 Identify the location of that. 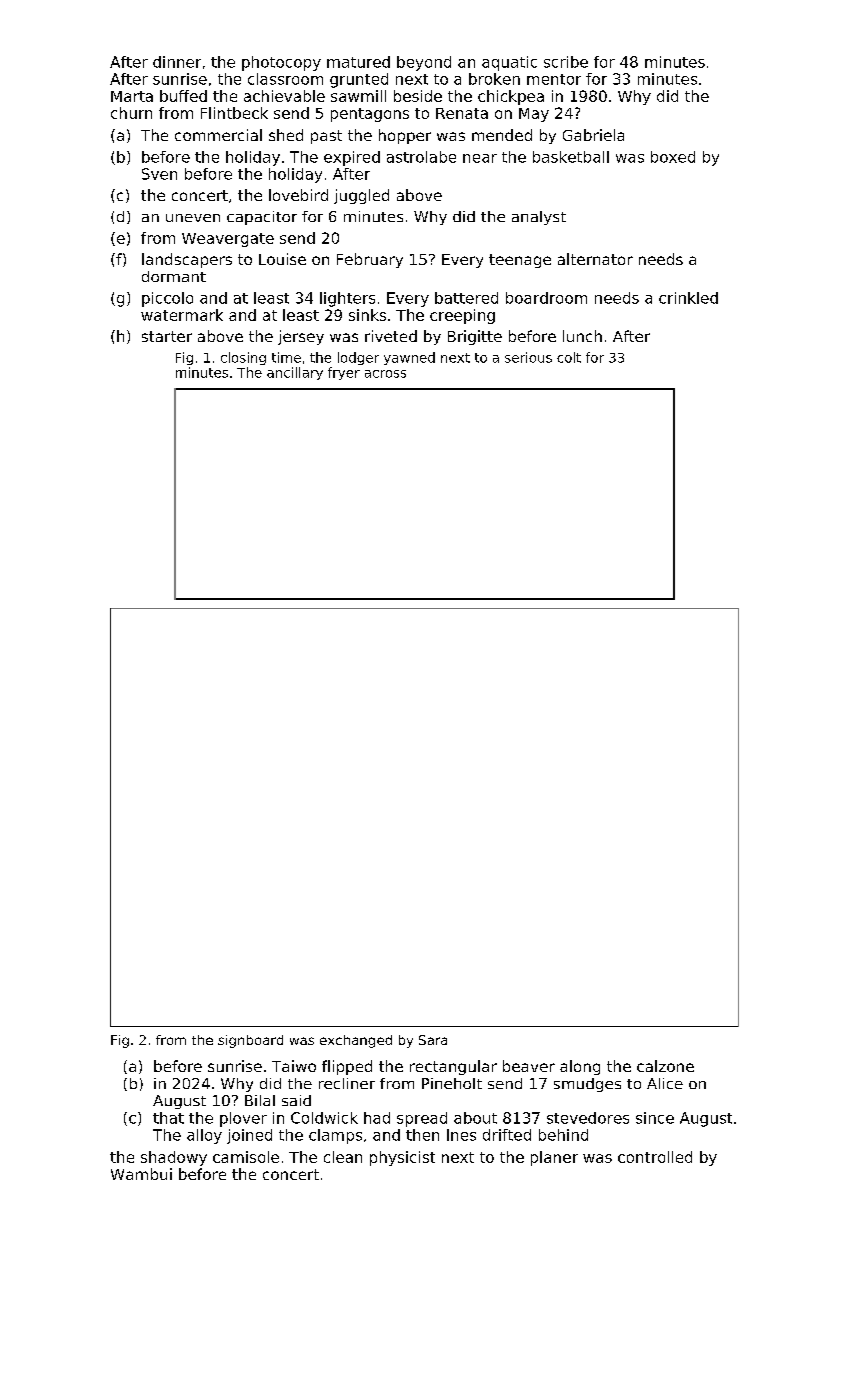
(168, 1118).
